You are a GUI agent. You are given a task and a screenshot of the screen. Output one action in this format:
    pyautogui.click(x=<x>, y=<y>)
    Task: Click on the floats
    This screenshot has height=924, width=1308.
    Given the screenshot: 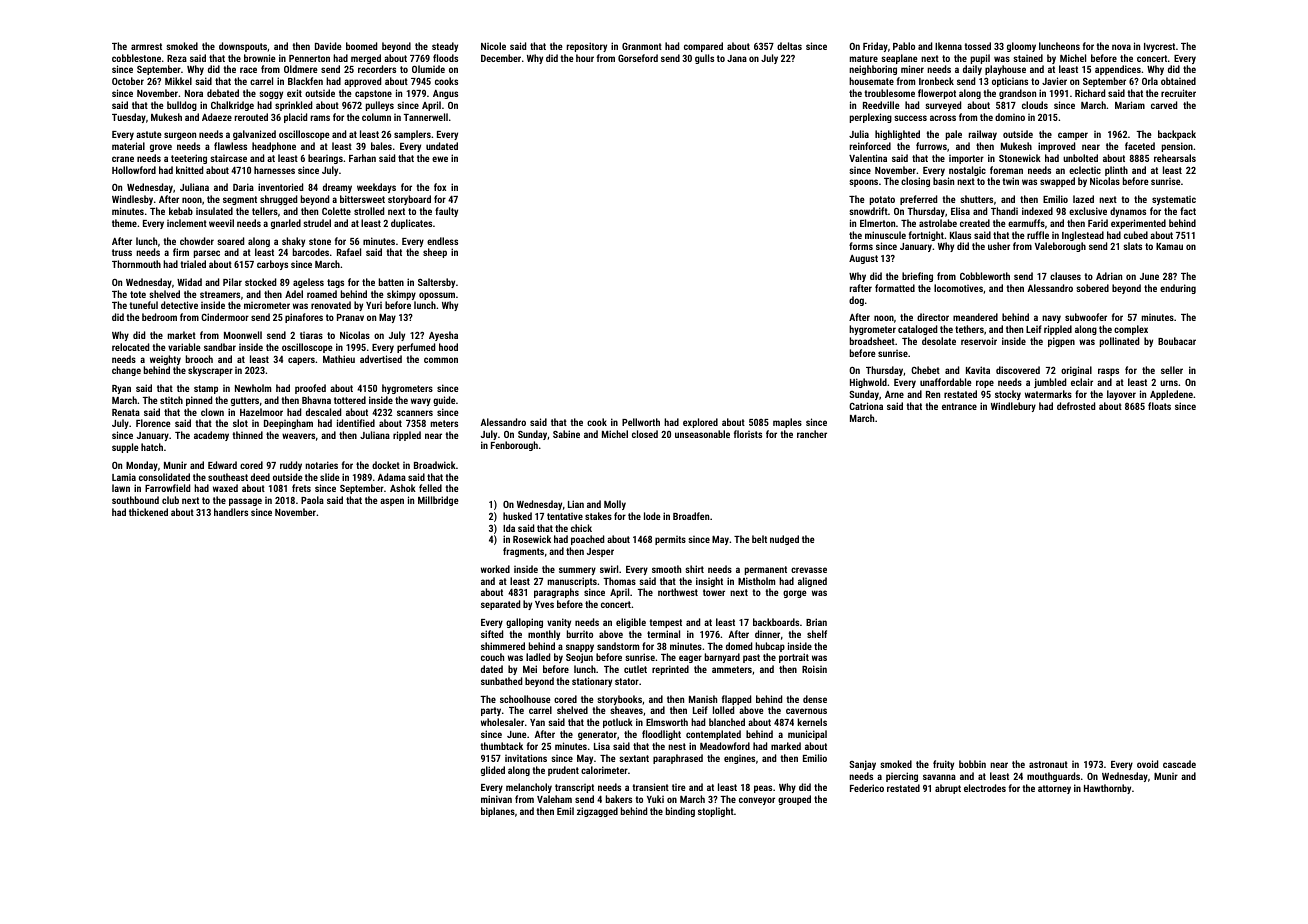 What is the action you would take?
    pyautogui.click(x=1159, y=406)
